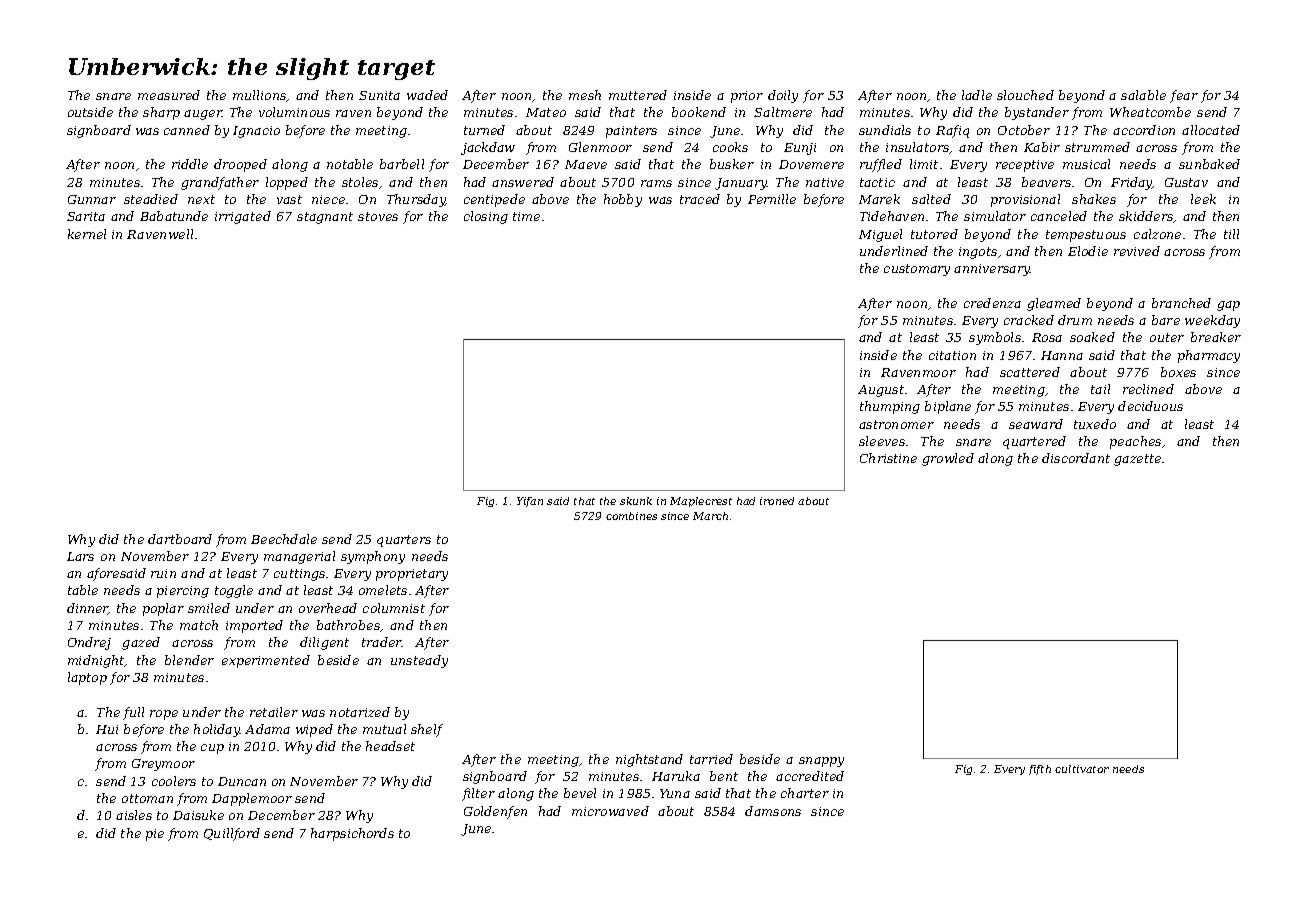 The width and height of the screenshot is (1308, 924). Describe the element at coordinates (87, 234) in the screenshot. I see `kernel` at that location.
